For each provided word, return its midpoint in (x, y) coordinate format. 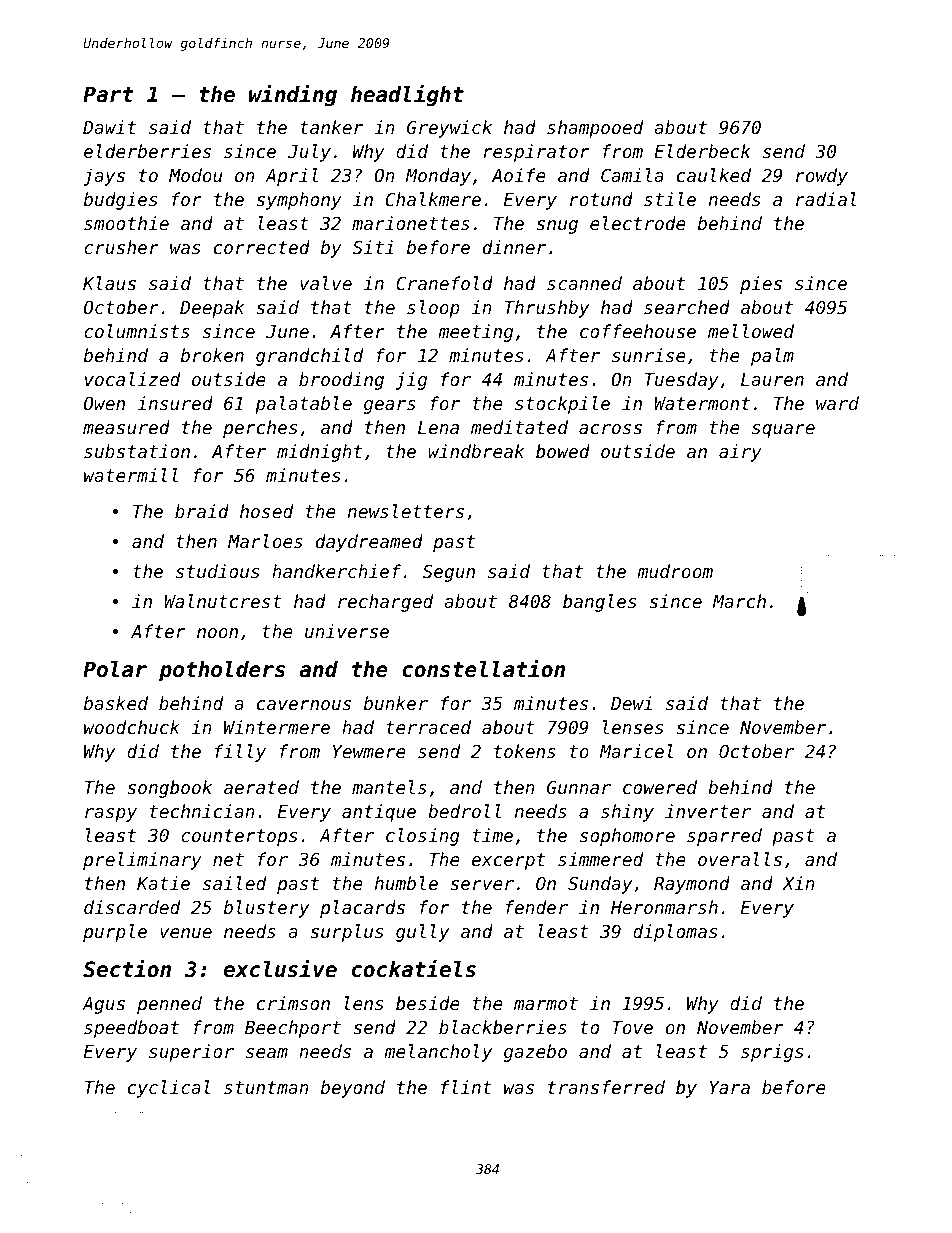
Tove (632, 1027)
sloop (433, 309)
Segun (449, 573)
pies (761, 285)
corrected (262, 247)
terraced (428, 727)
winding (293, 96)
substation (137, 451)
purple (115, 933)
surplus (346, 933)
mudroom (675, 571)
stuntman (266, 1087)
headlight (407, 96)
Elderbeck (702, 151)
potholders (222, 671)
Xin (798, 883)
